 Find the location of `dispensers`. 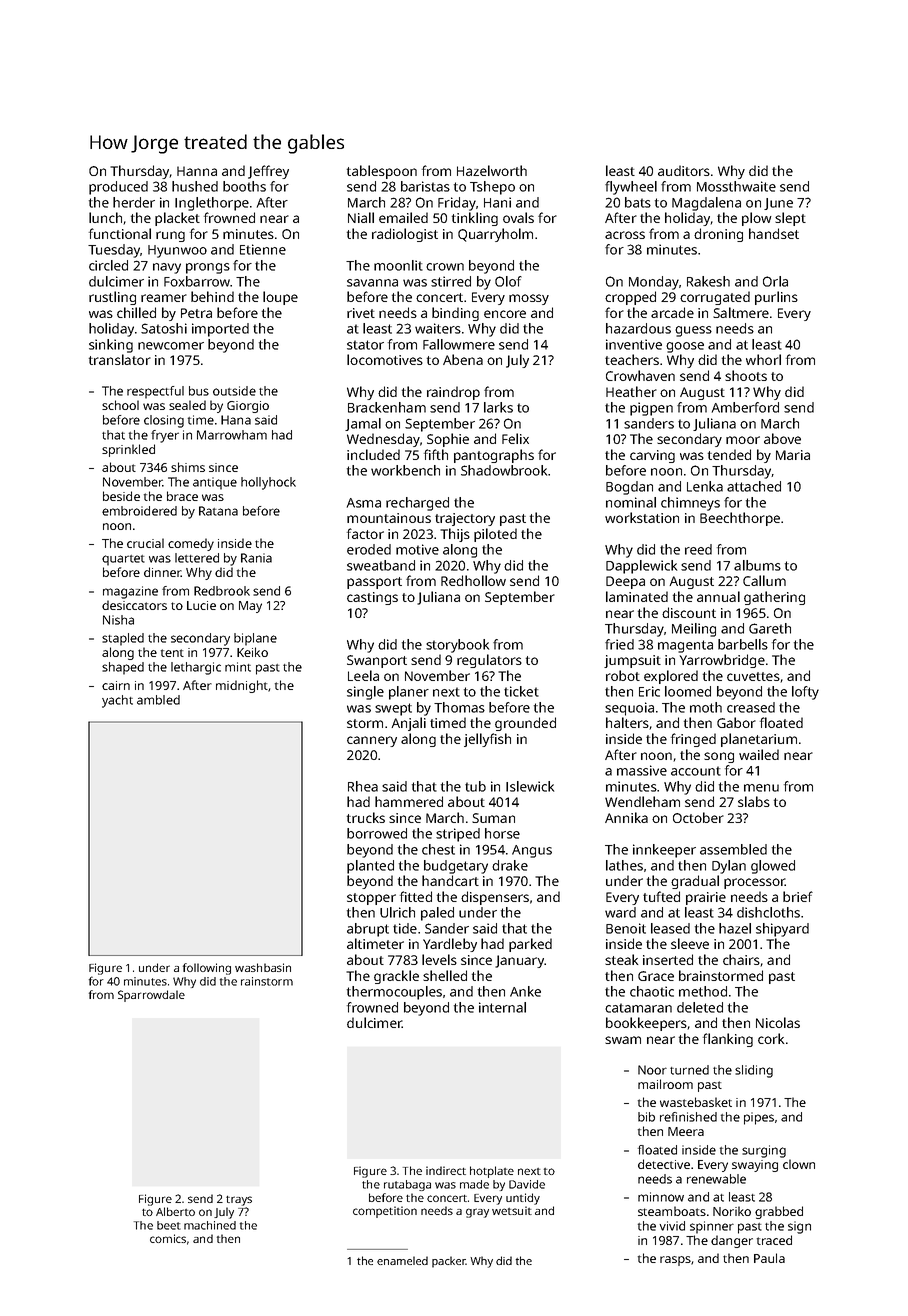

dispensers is located at coordinates (495, 898).
